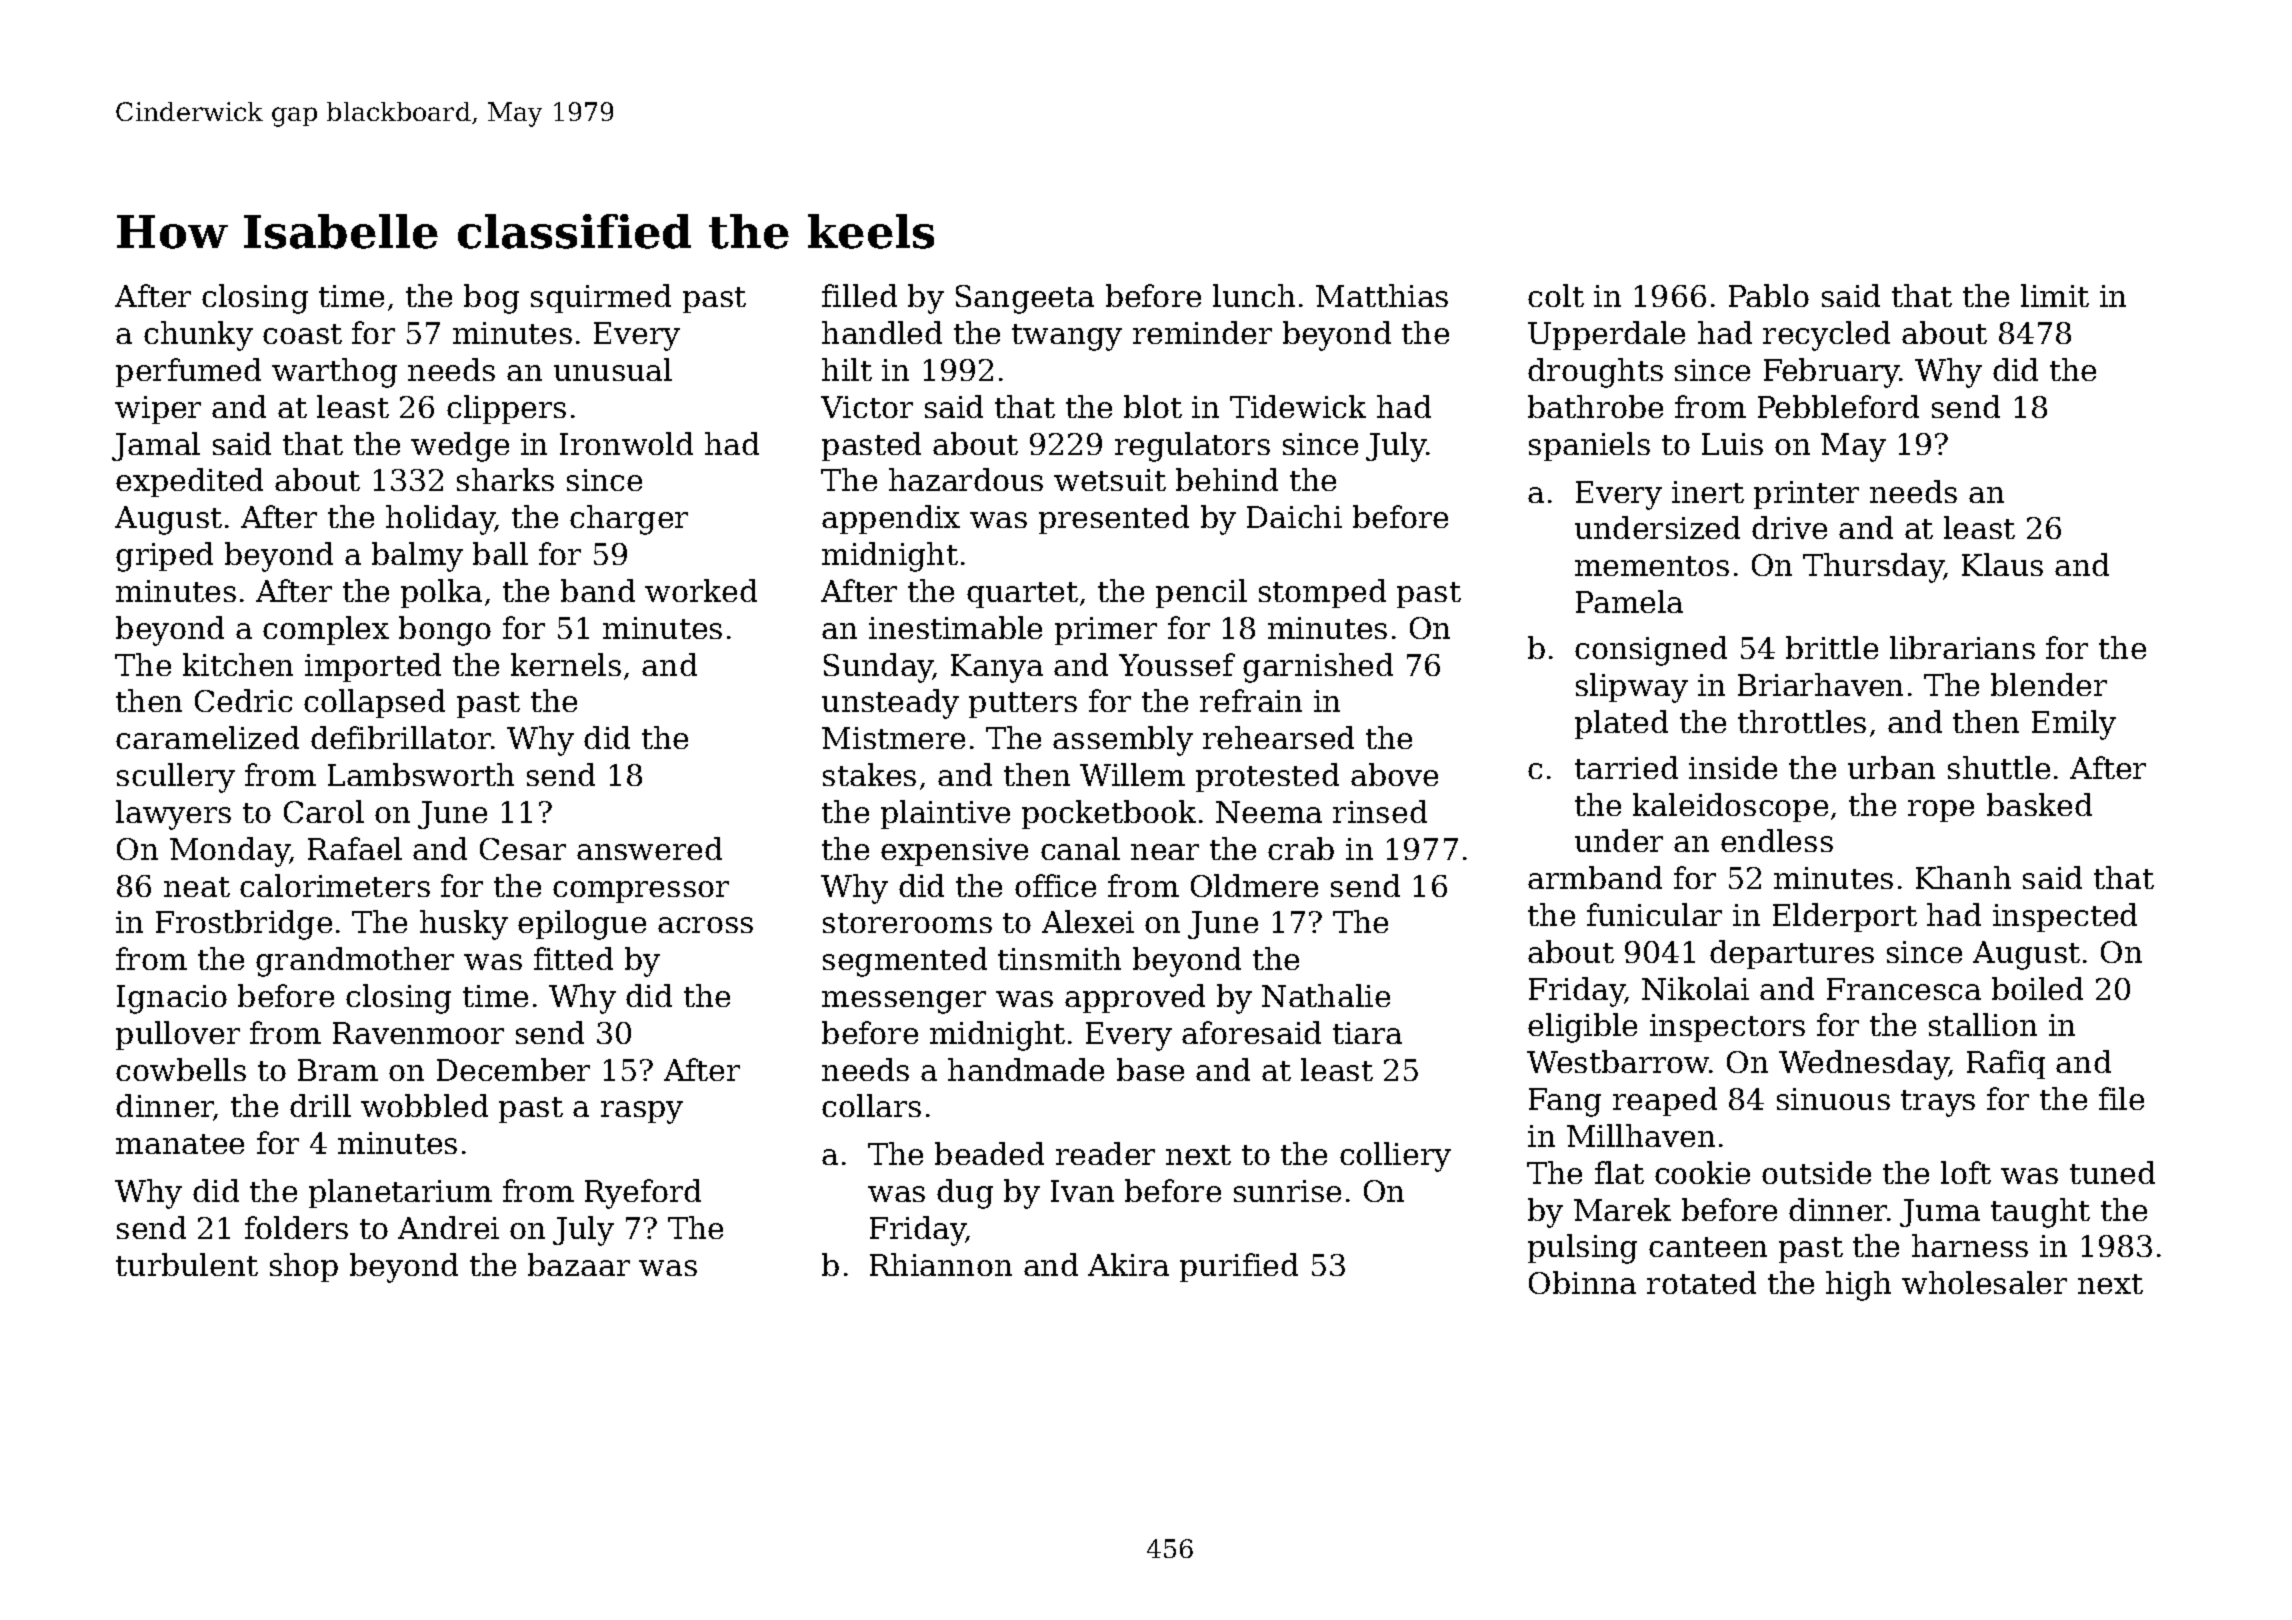 This image has width=2292, height=1620. I want to click on Victor, so click(867, 407).
